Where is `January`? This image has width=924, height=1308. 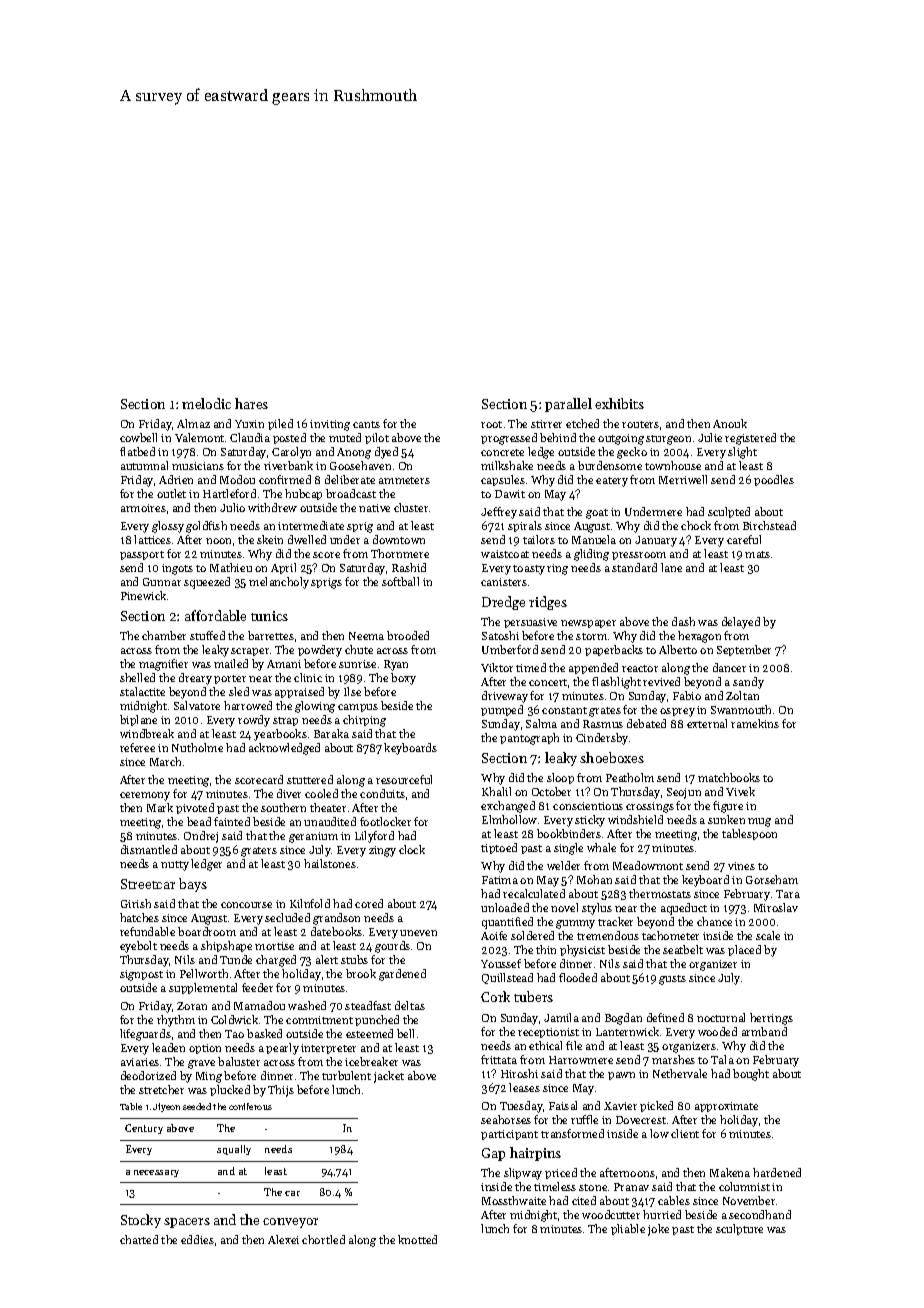
January is located at coordinates (656, 541).
